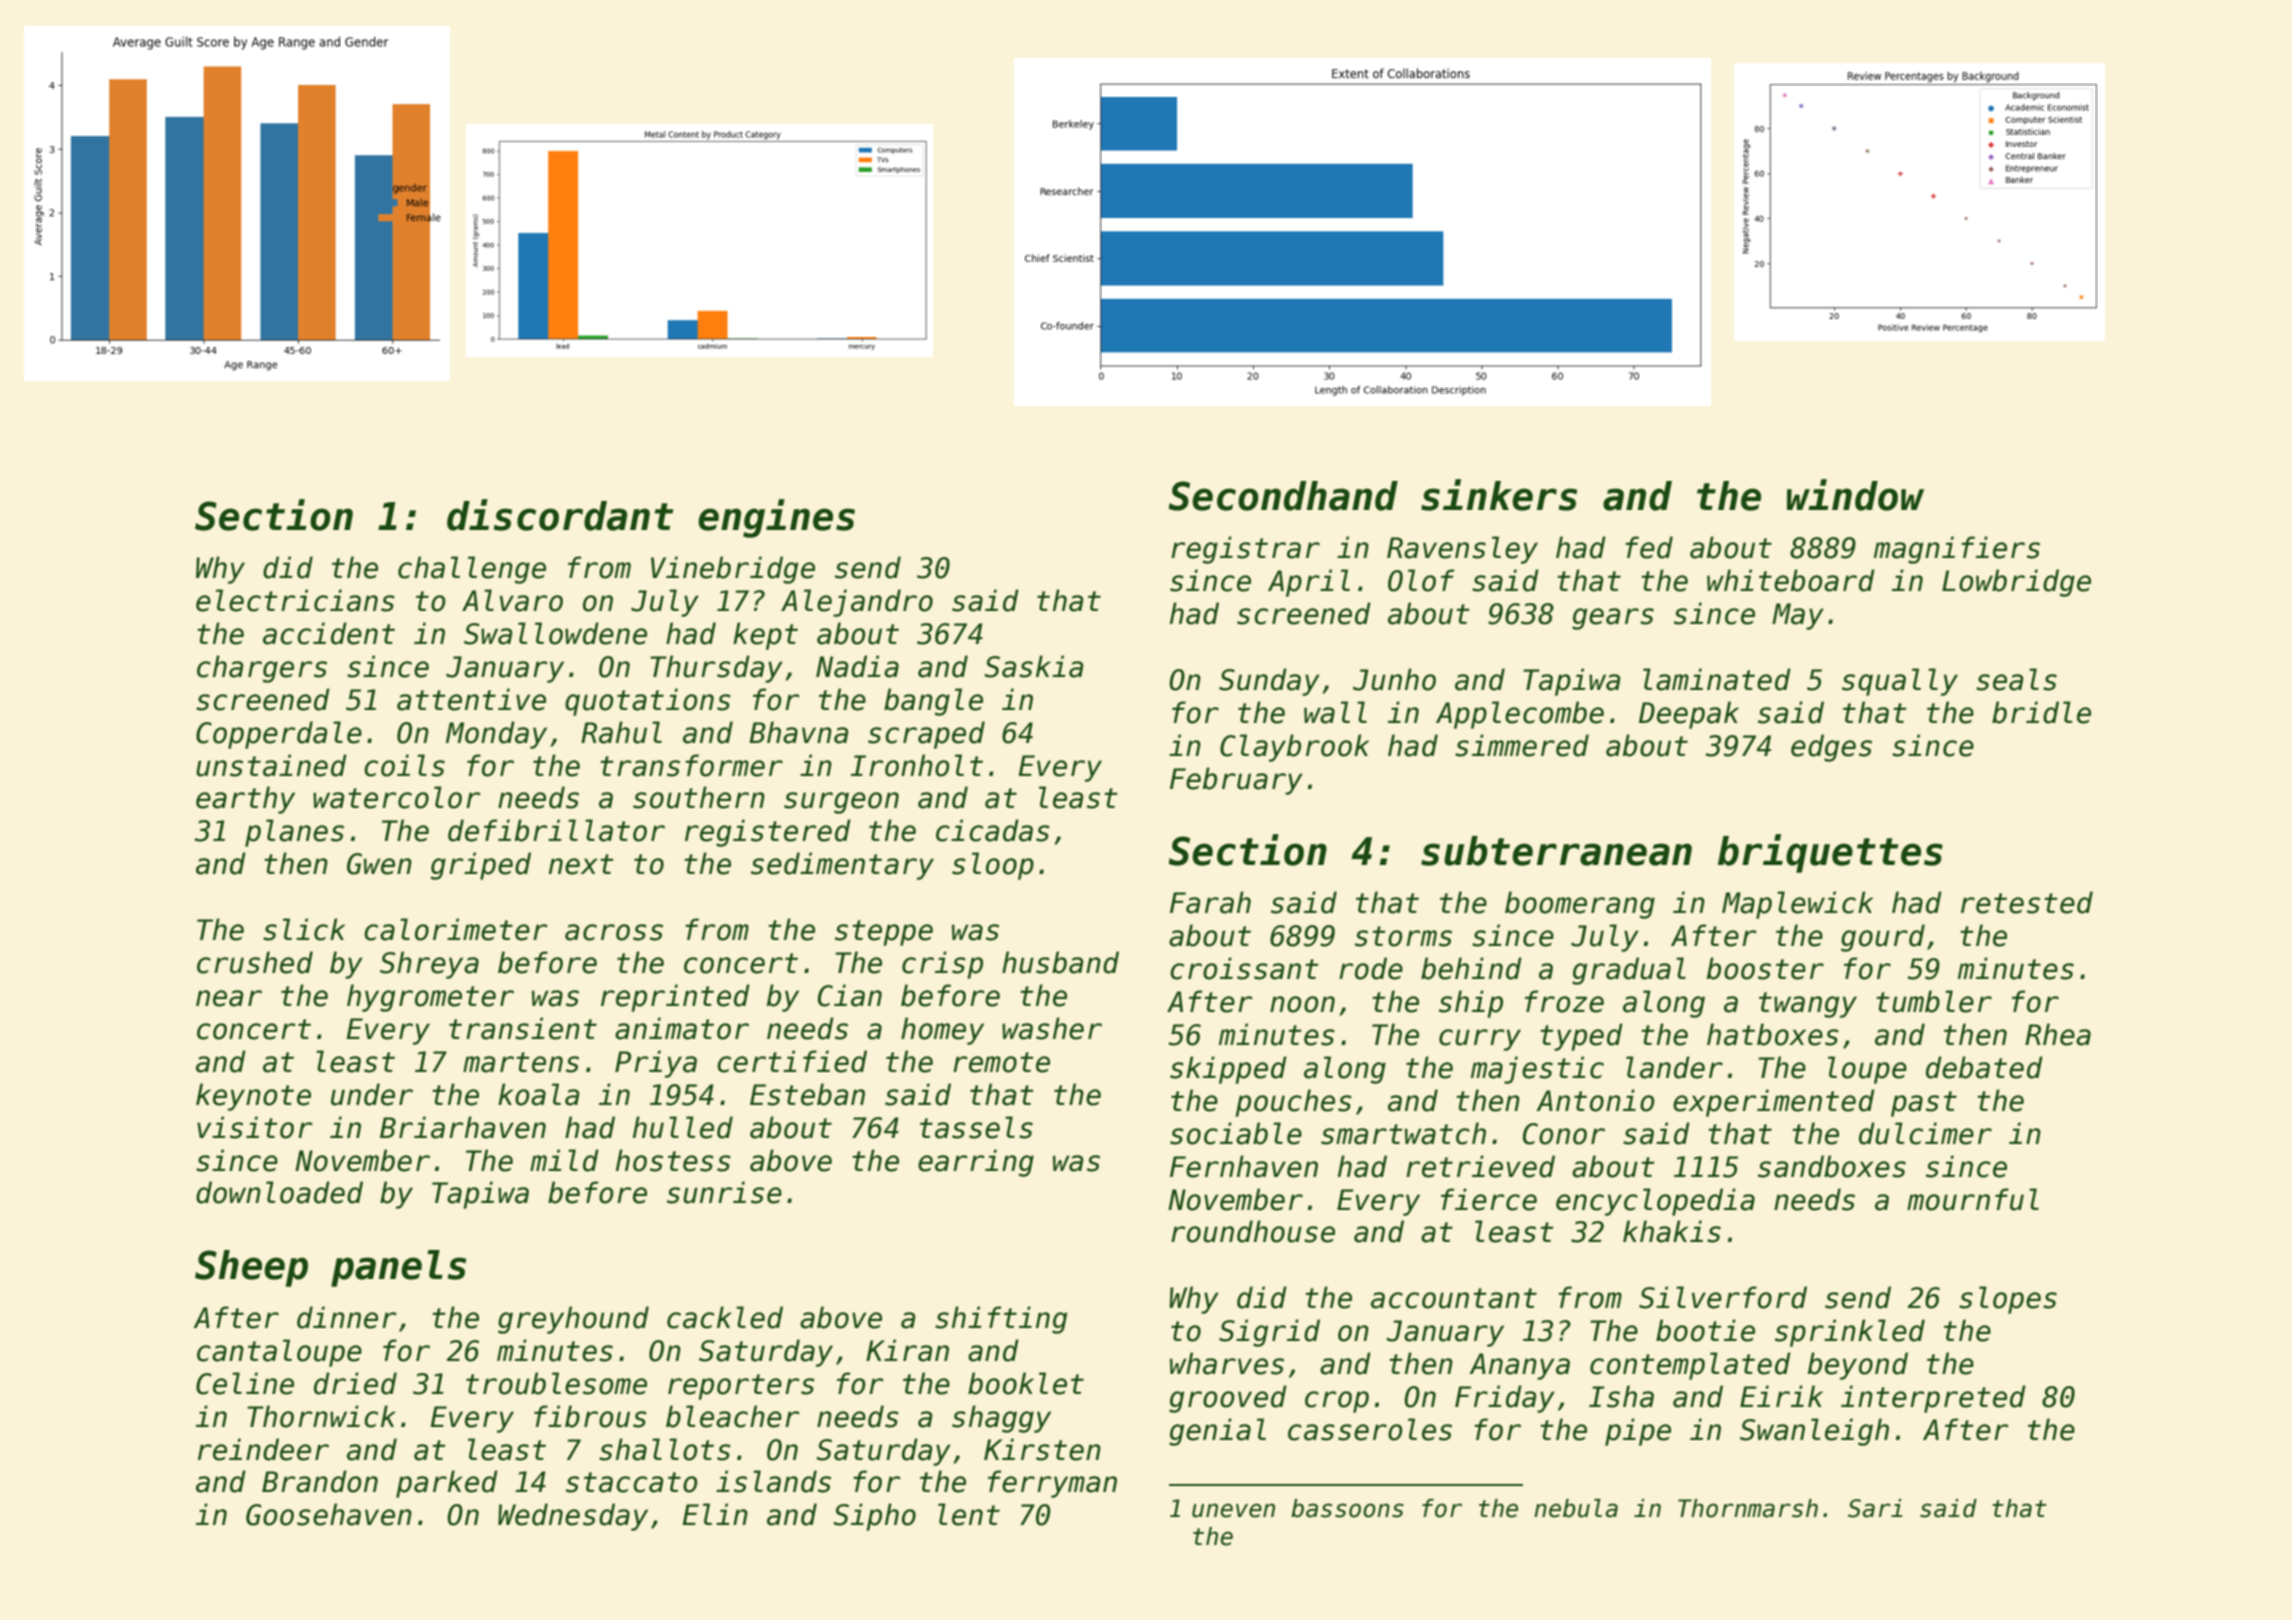 The width and height of the screenshot is (2292, 1620). I want to click on dried, so click(355, 1383).
